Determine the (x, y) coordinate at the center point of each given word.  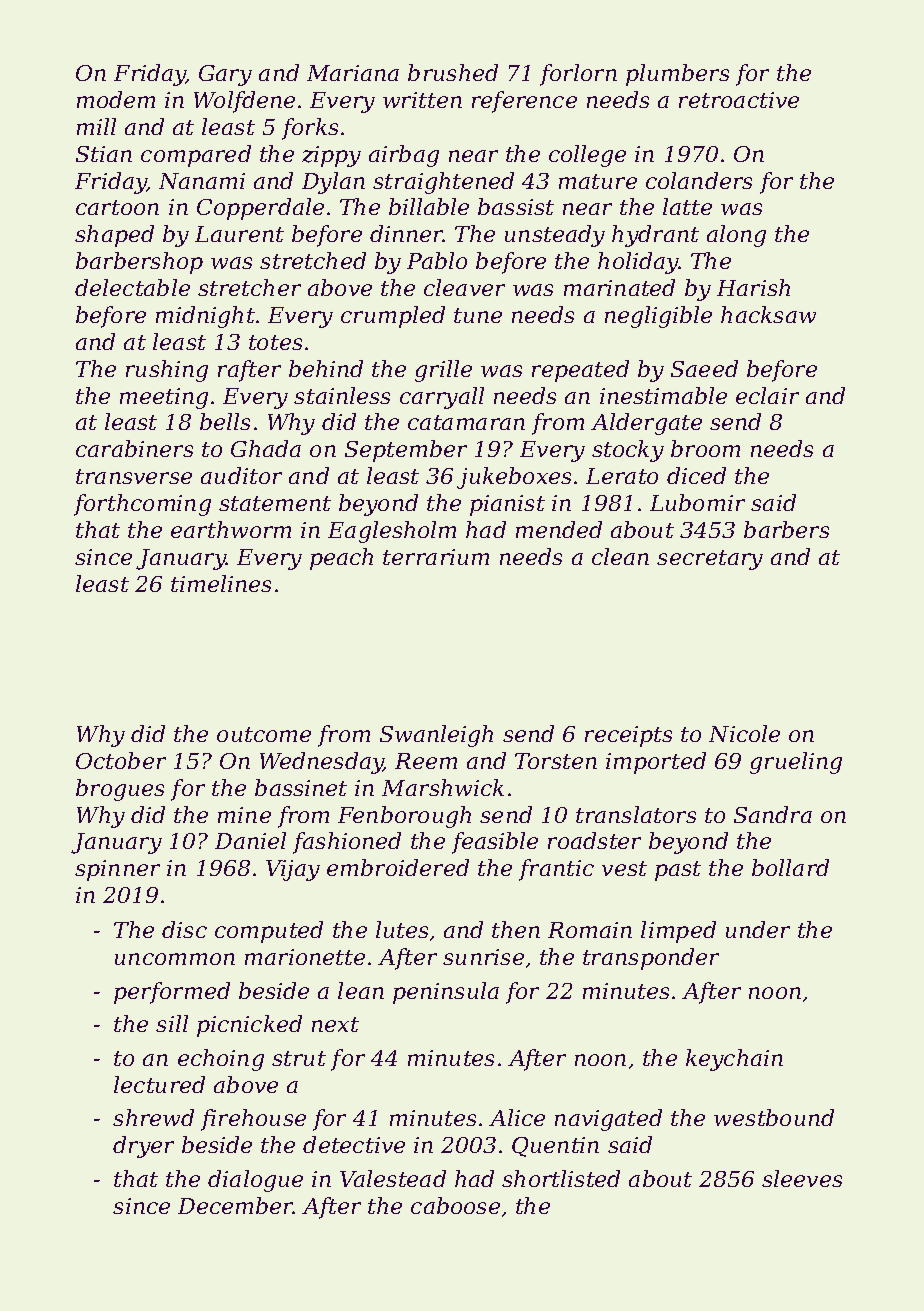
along (736, 236)
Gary (225, 75)
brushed (453, 72)
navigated (608, 1120)
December (236, 1205)
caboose (455, 1205)
